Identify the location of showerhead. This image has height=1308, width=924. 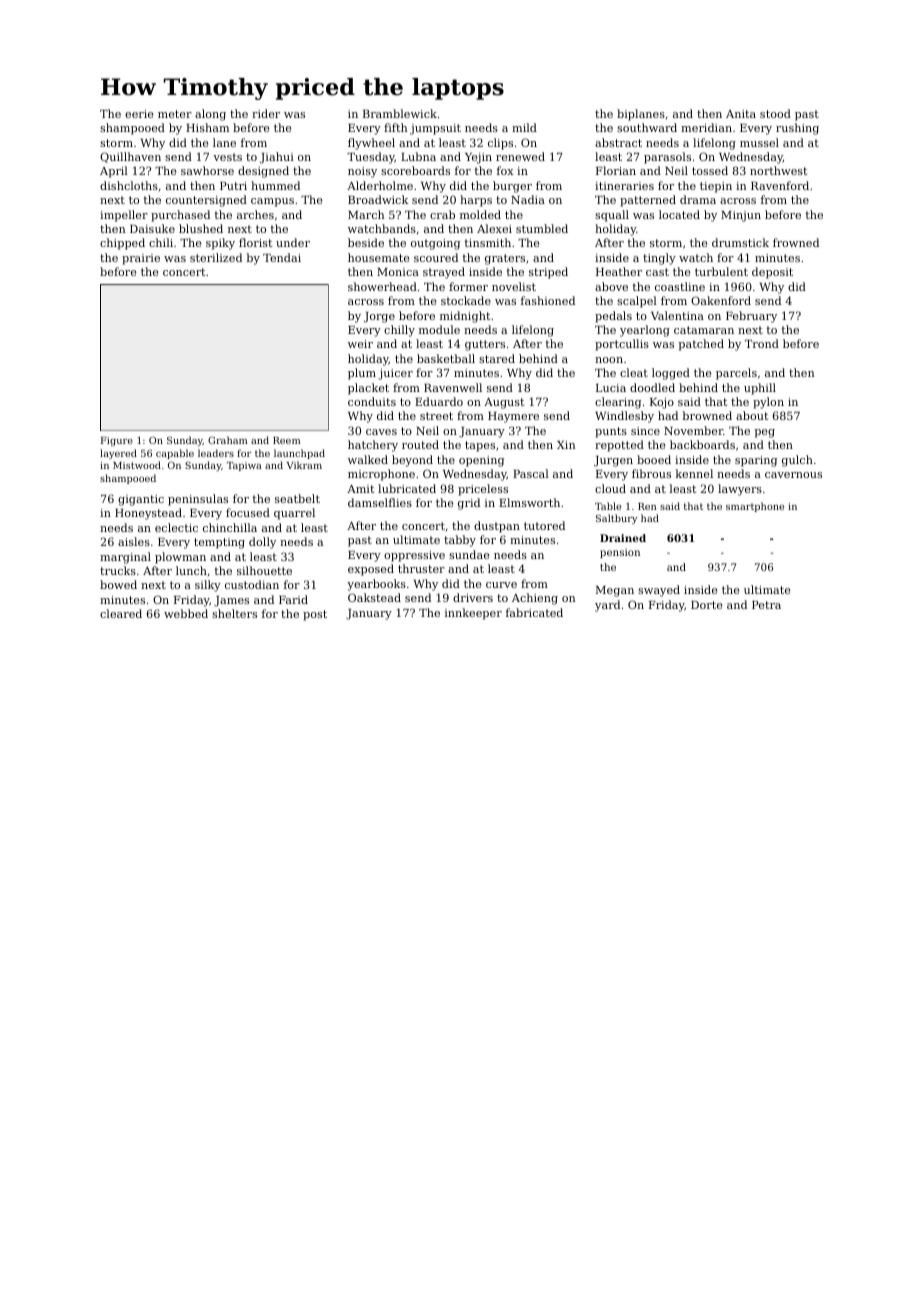
(382, 286).
